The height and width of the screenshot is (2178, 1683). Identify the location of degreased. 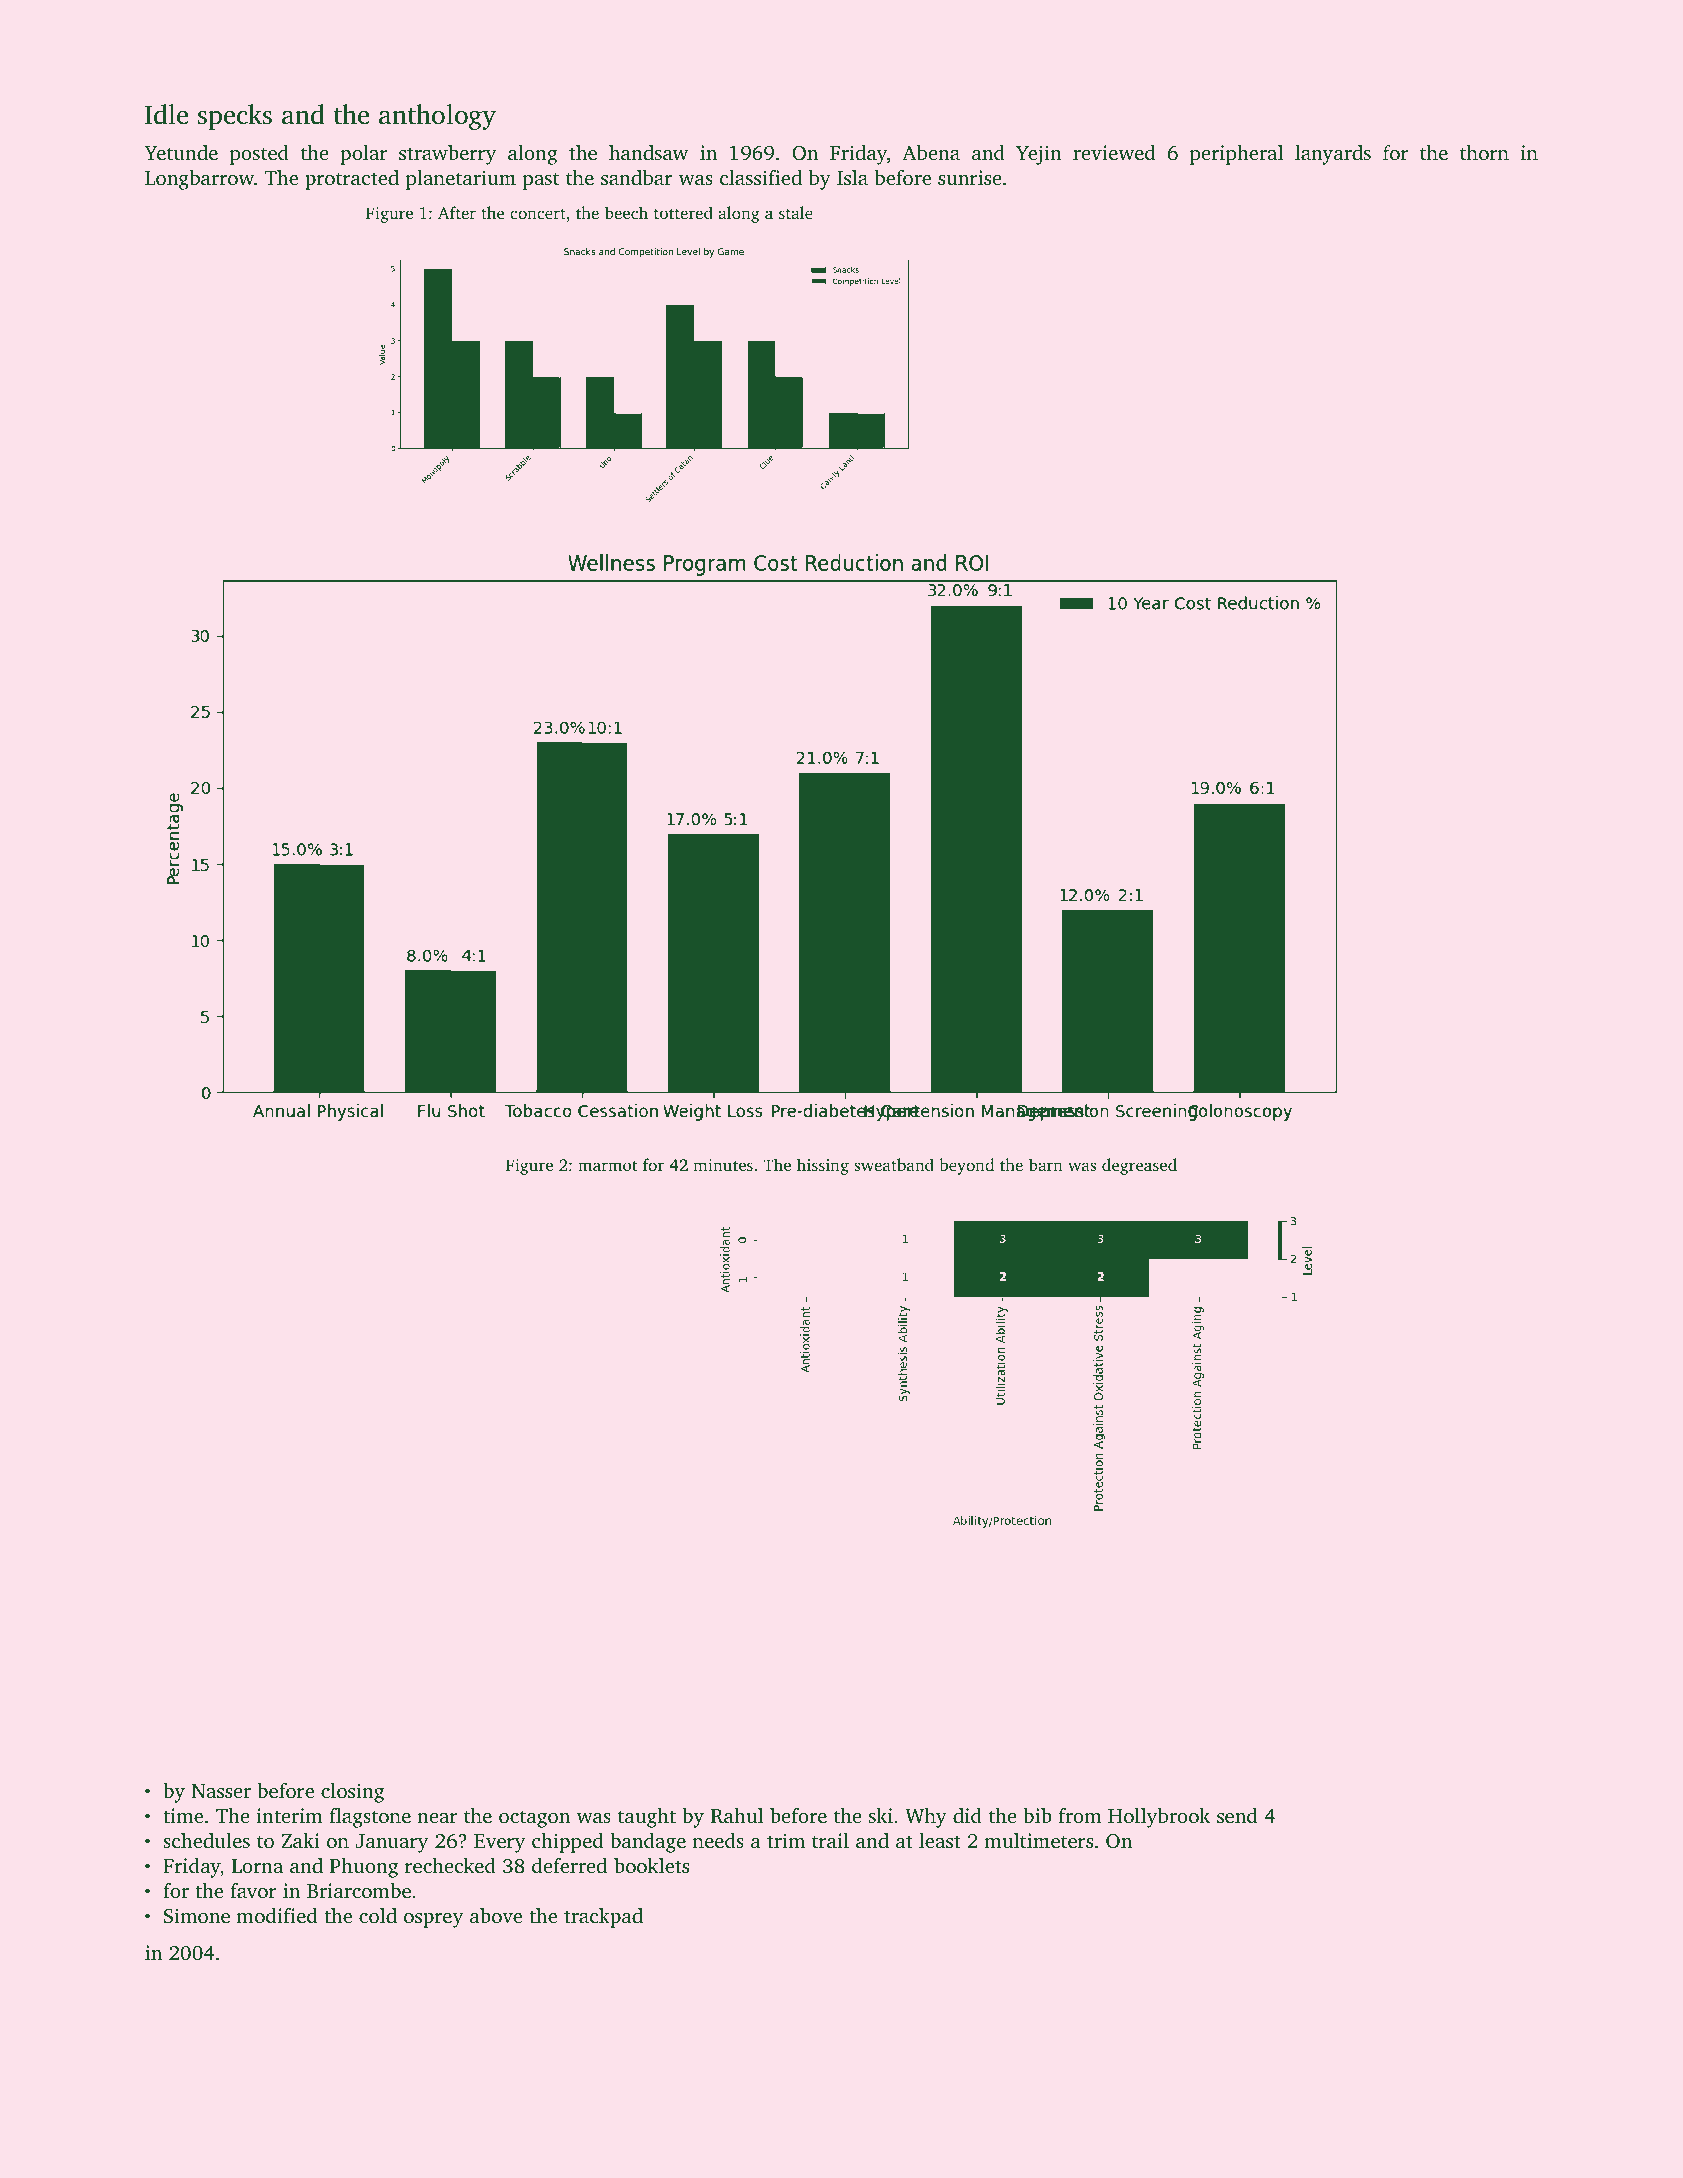
(1139, 1166).
